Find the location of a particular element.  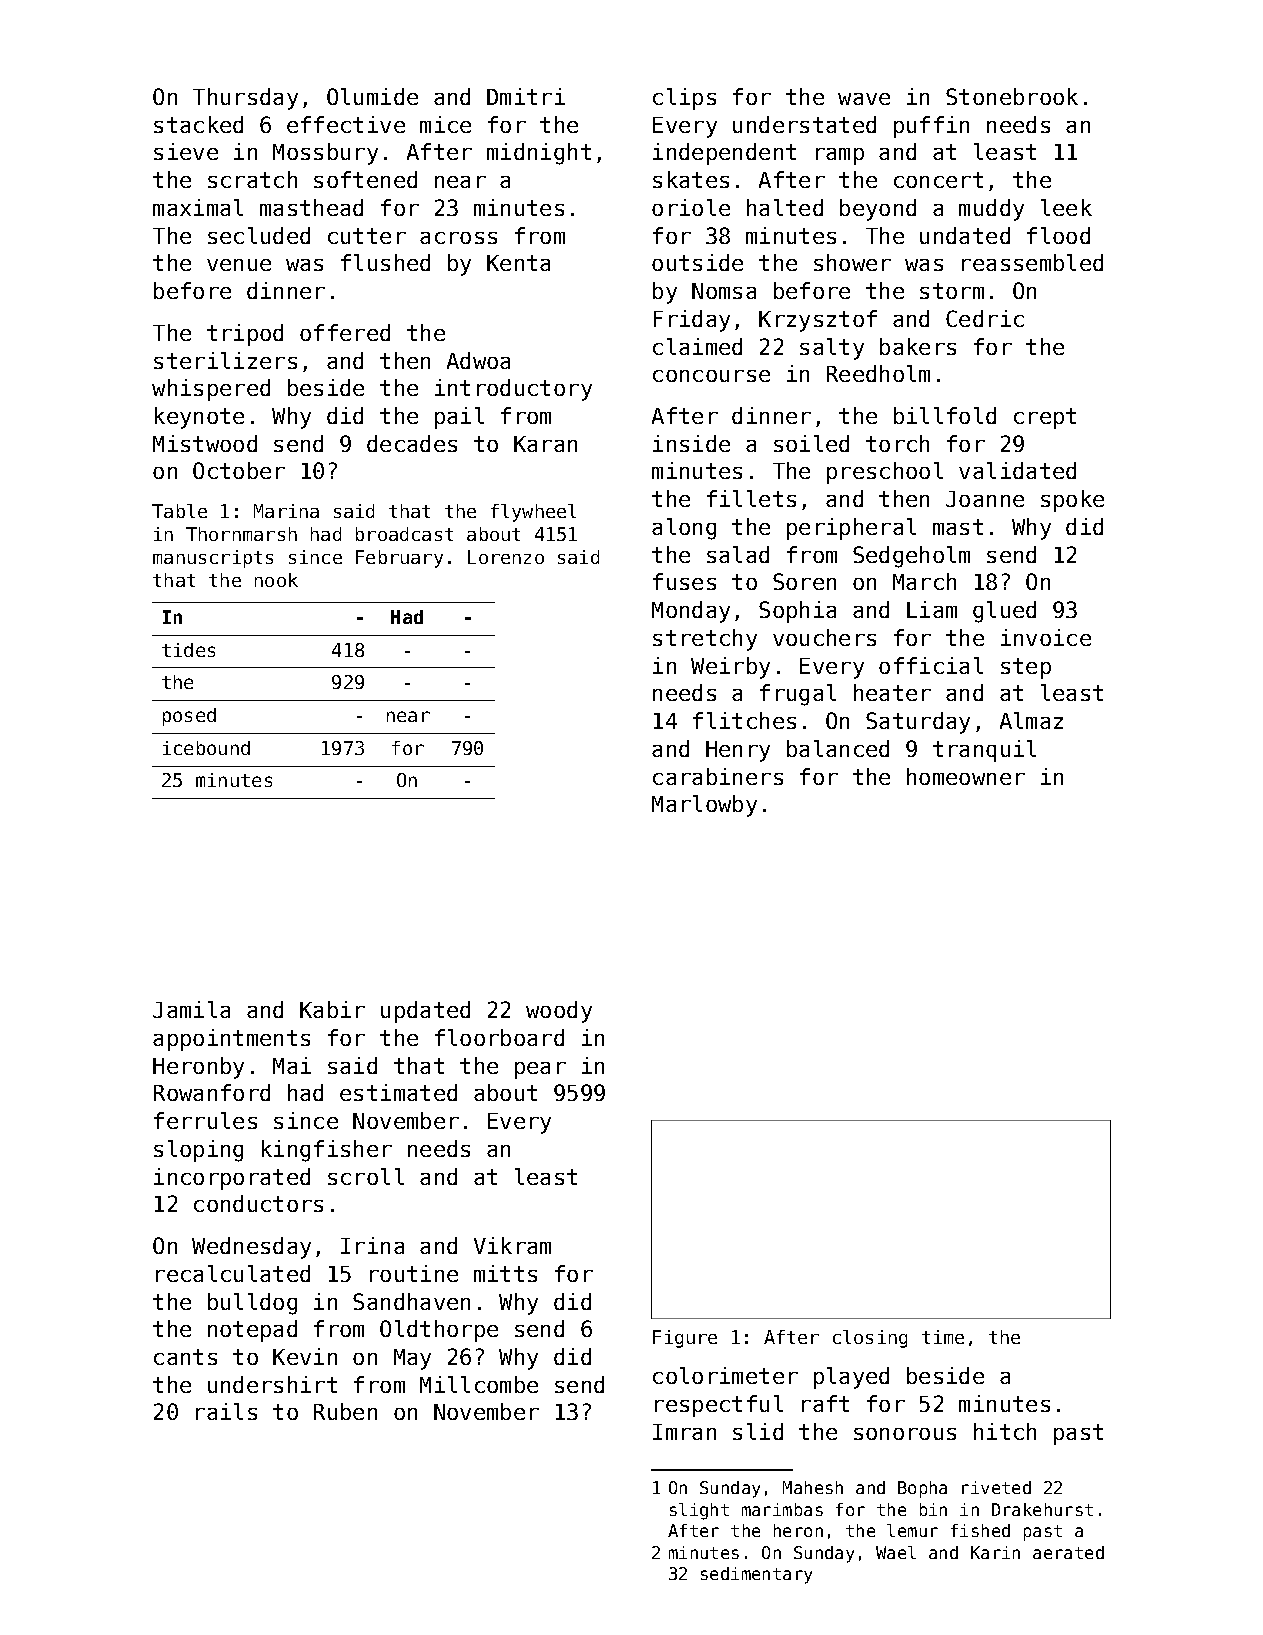

shower is located at coordinates (852, 262).
